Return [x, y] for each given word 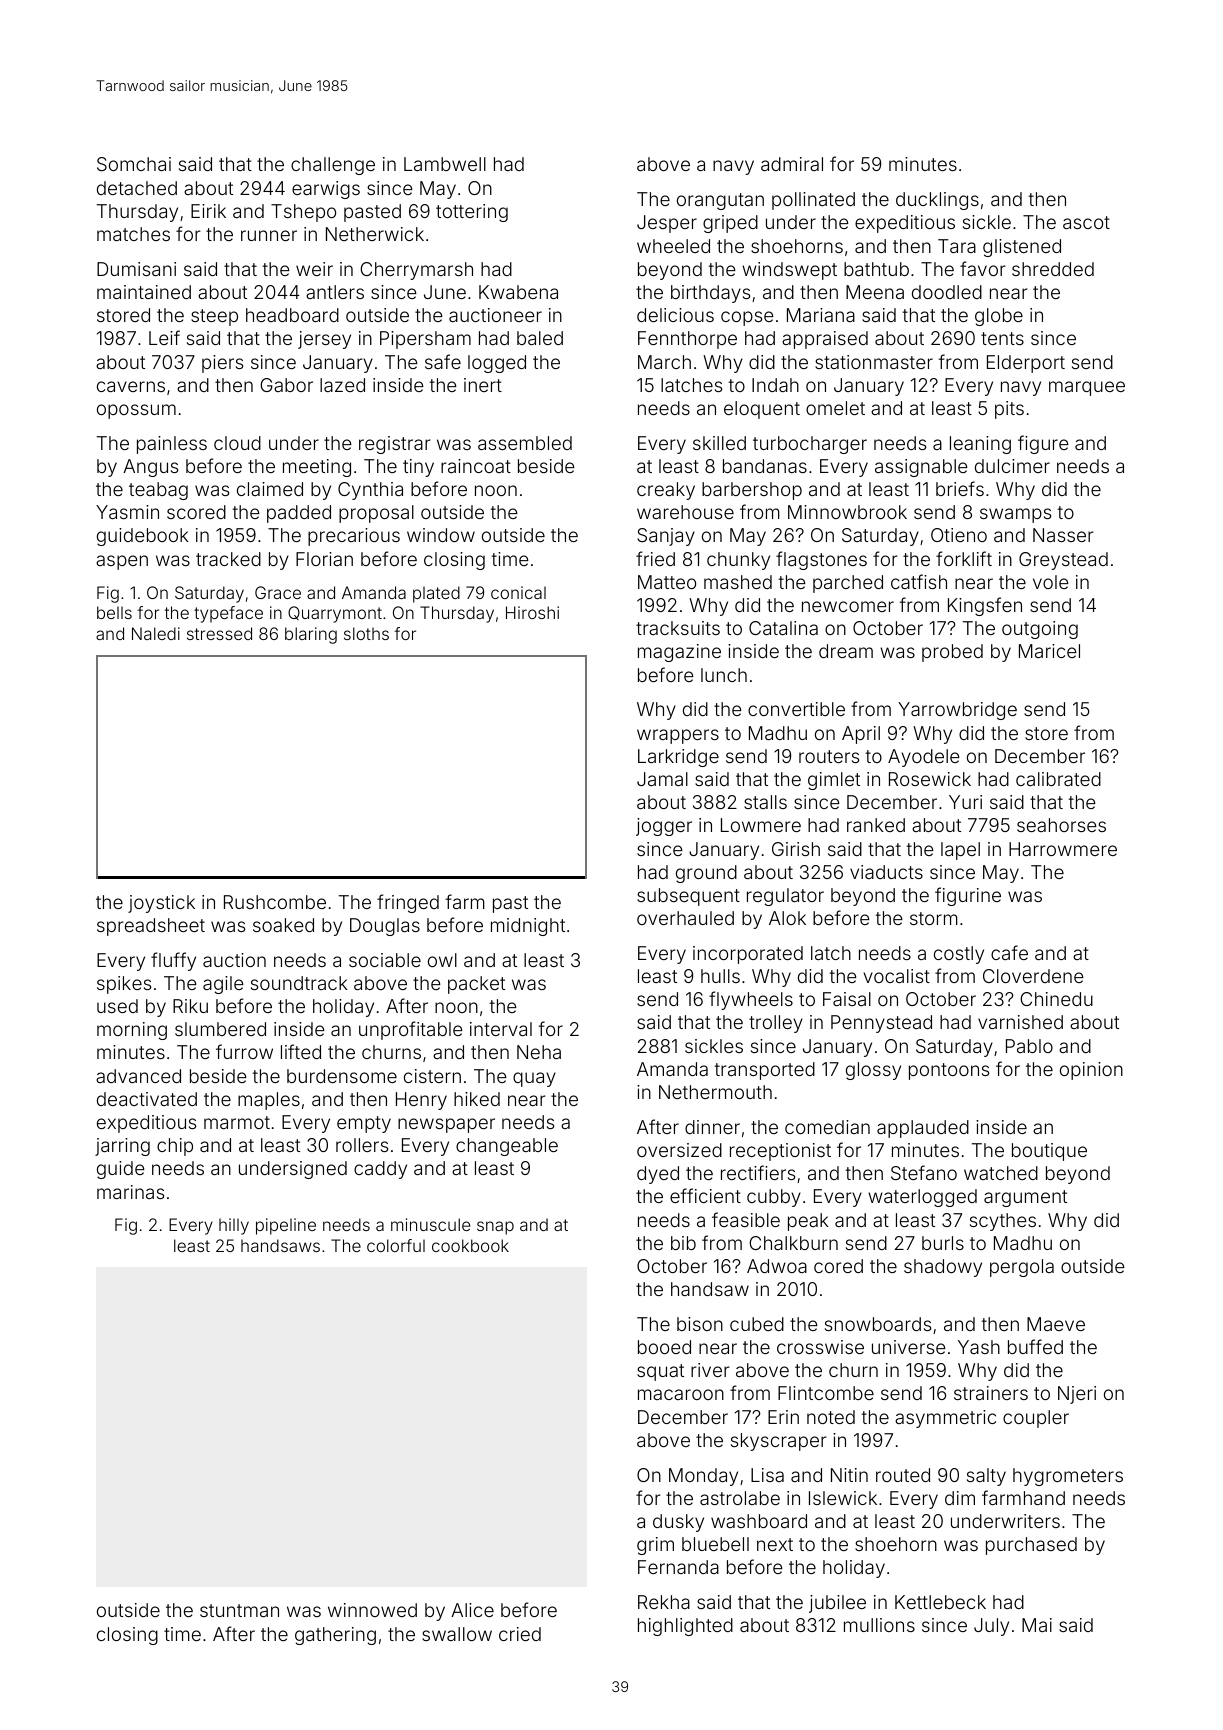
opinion [1091, 1071]
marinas [130, 1192]
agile [223, 985]
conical [518, 592]
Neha [539, 1052]
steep [214, 317]
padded [299, 514]
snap [495, 1228]
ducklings [937, 201]
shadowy [943, 1268]
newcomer [848, 606]
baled [540, 338]
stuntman [239, 1610]
